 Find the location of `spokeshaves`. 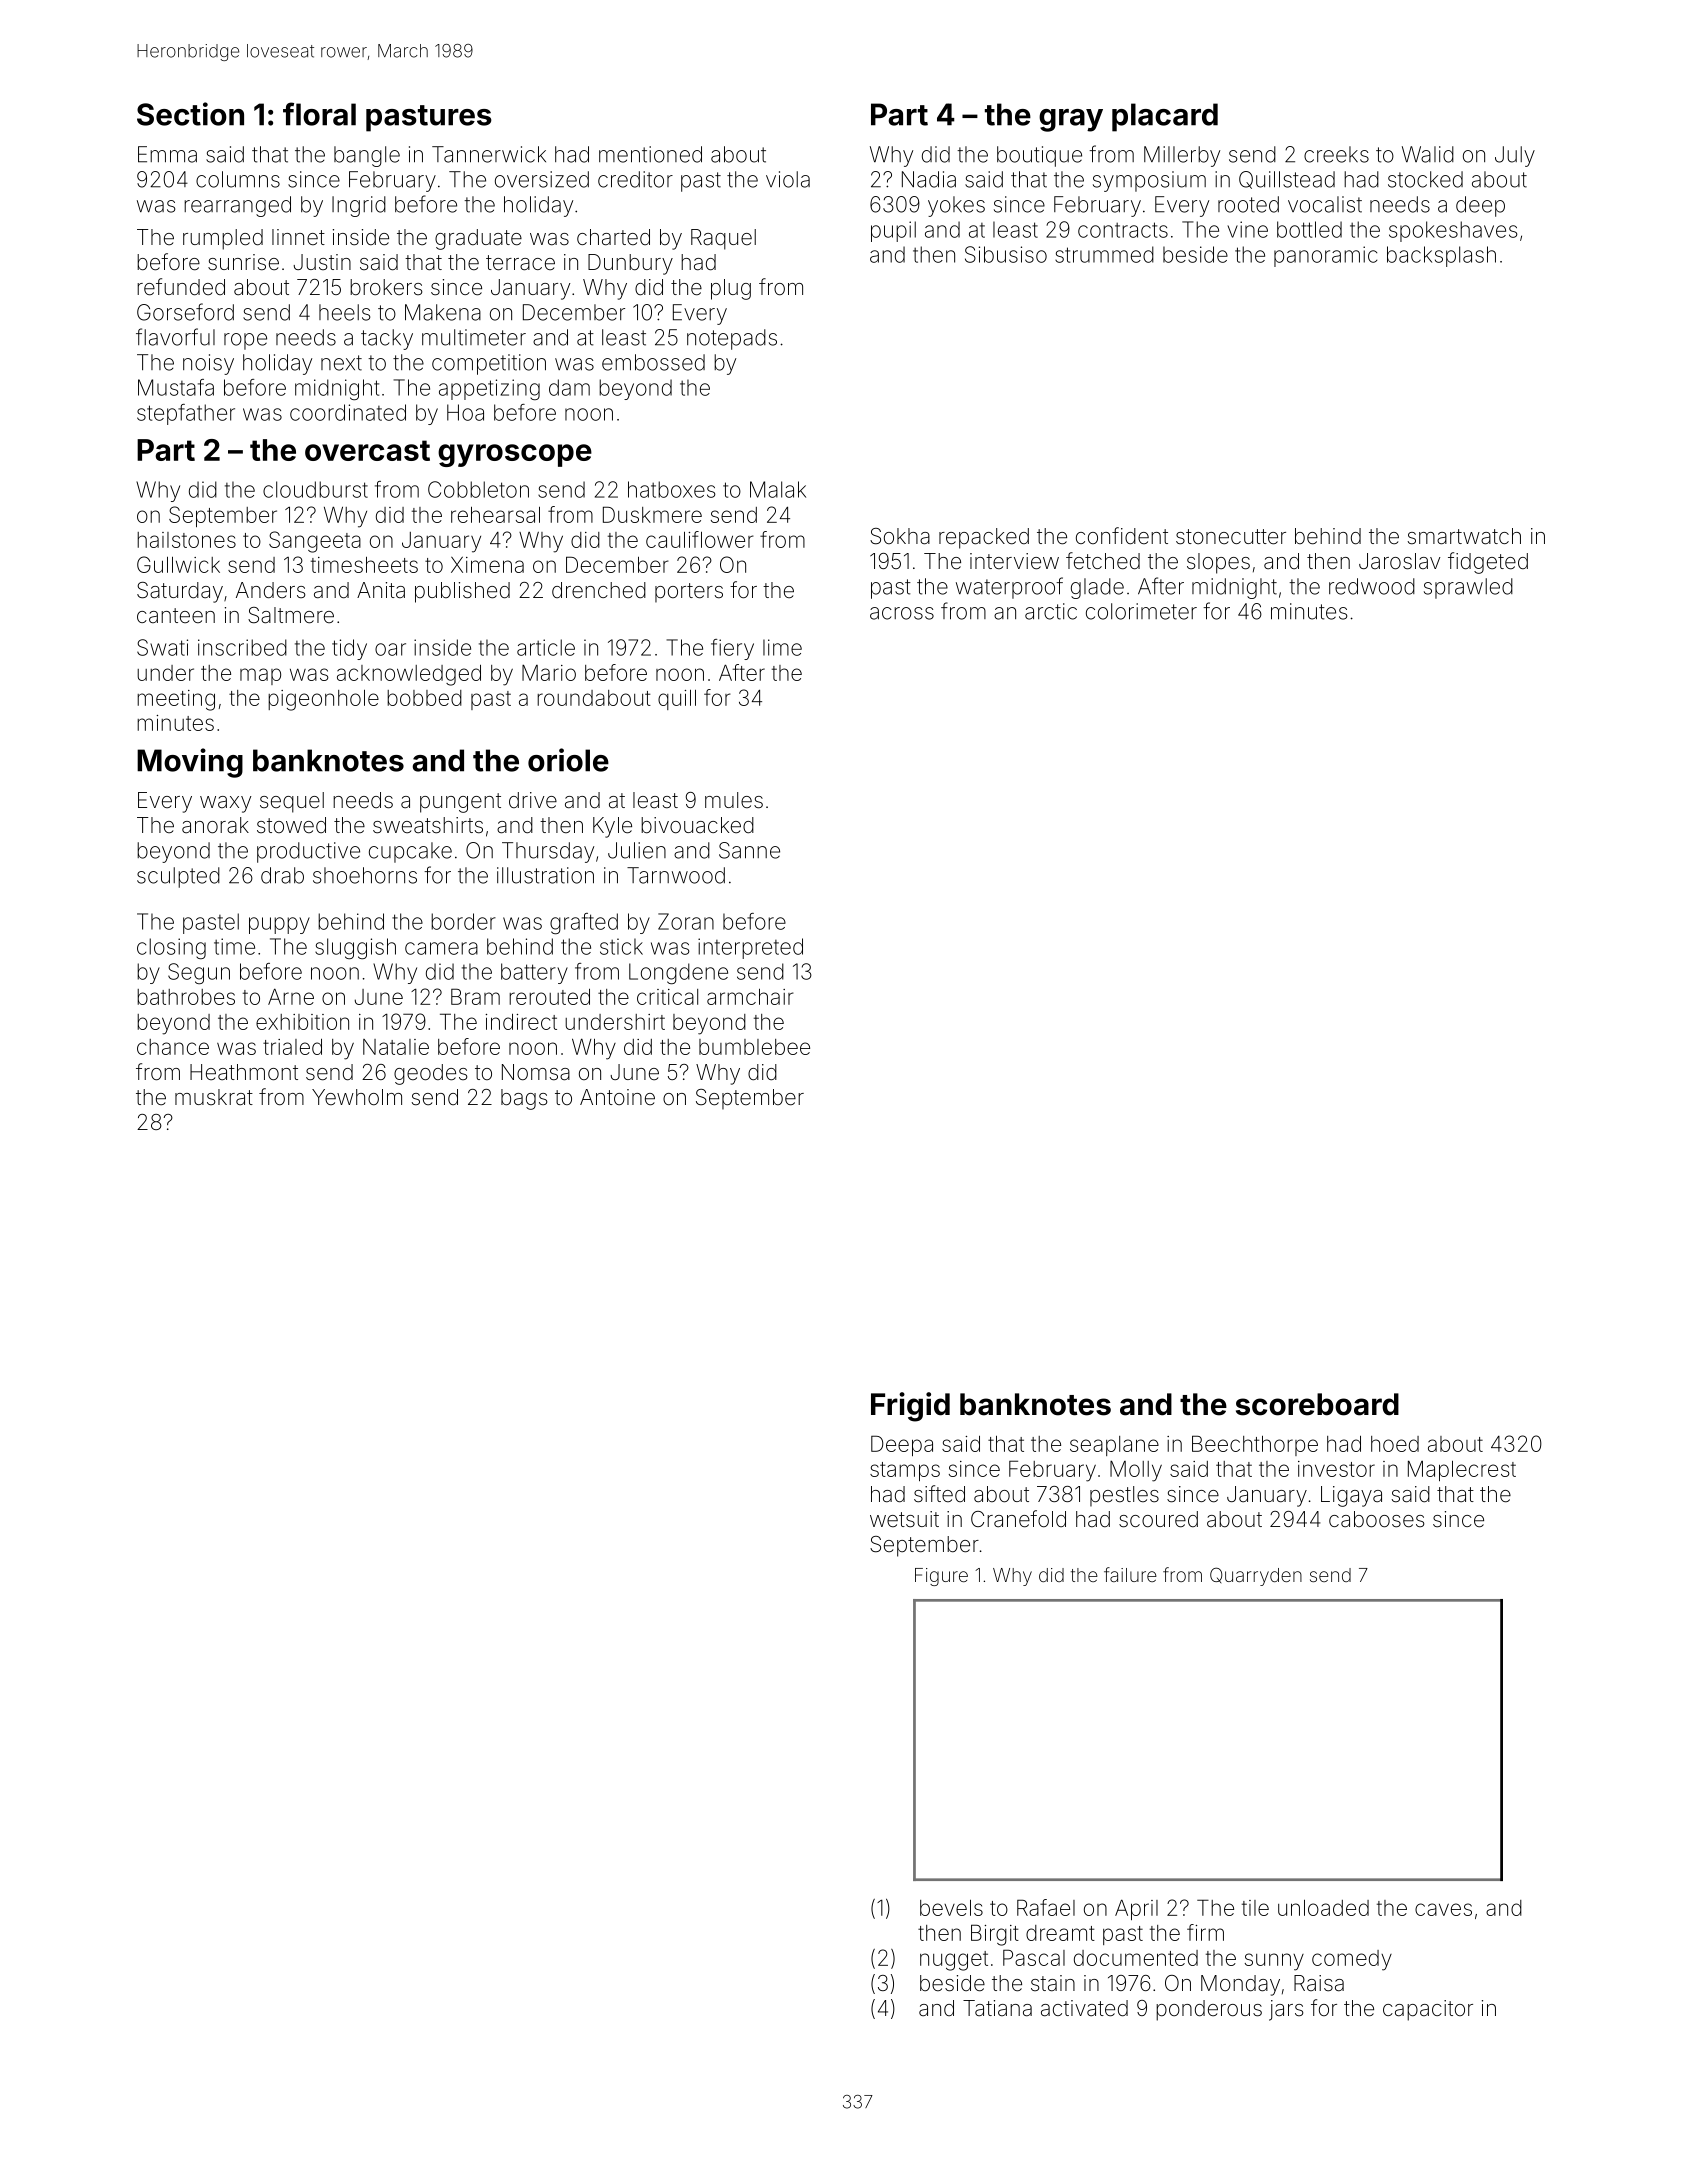

spokeshaves is located at coordinates (1453, 231).
